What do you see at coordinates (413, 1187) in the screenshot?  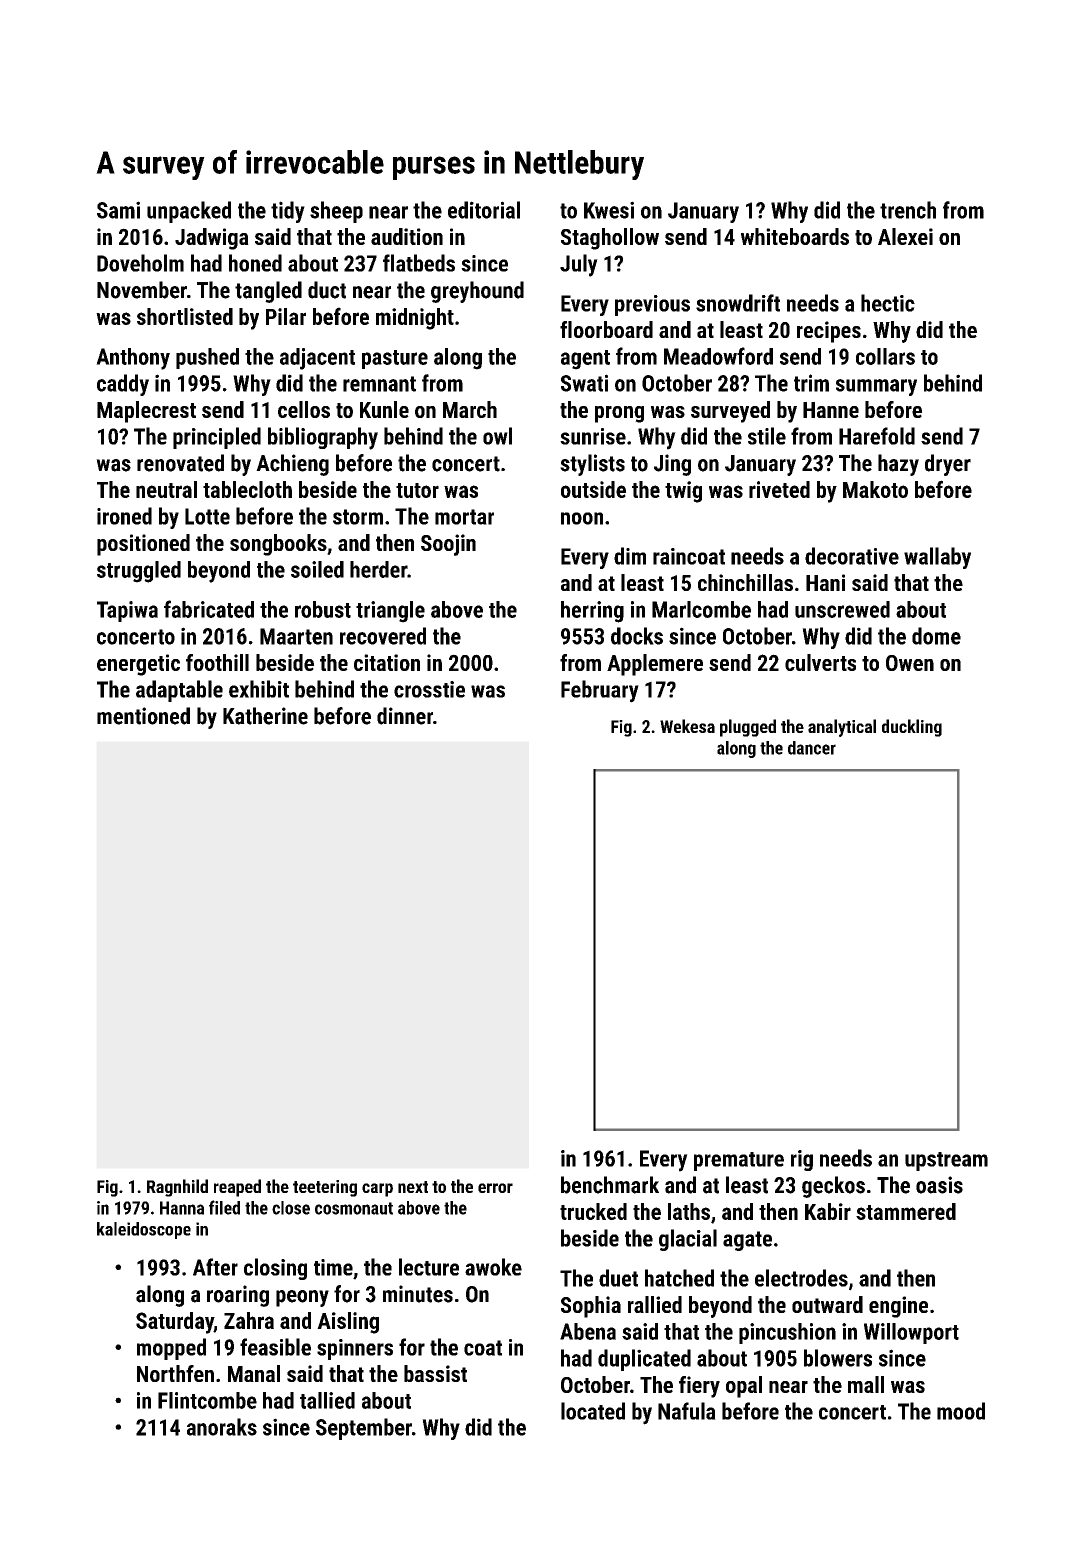 I see `next` at bounding box center [413, 1187].
